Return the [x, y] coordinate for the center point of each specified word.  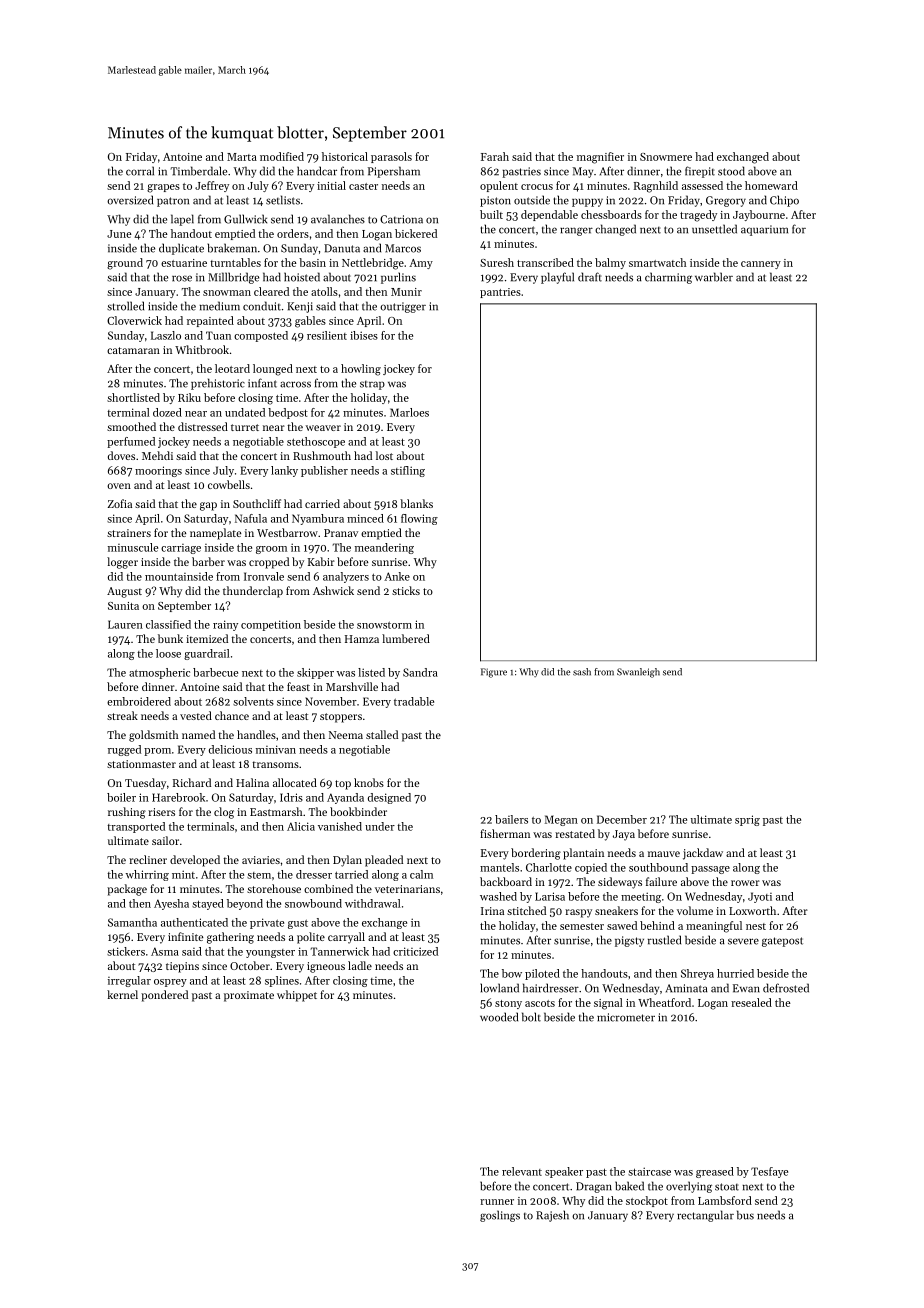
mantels [499, 867]
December [622, 819]
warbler [714, 277]
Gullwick [245, 219]
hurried [735, 973]
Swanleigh [638, 673]
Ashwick [333, 590]
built [491, 214]
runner [497, 1202]
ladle [360, 965]
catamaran [133, 350]
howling [361, 370]
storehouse [274, 888]
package [127, 890]
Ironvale [264, 576]
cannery [761, 265]
